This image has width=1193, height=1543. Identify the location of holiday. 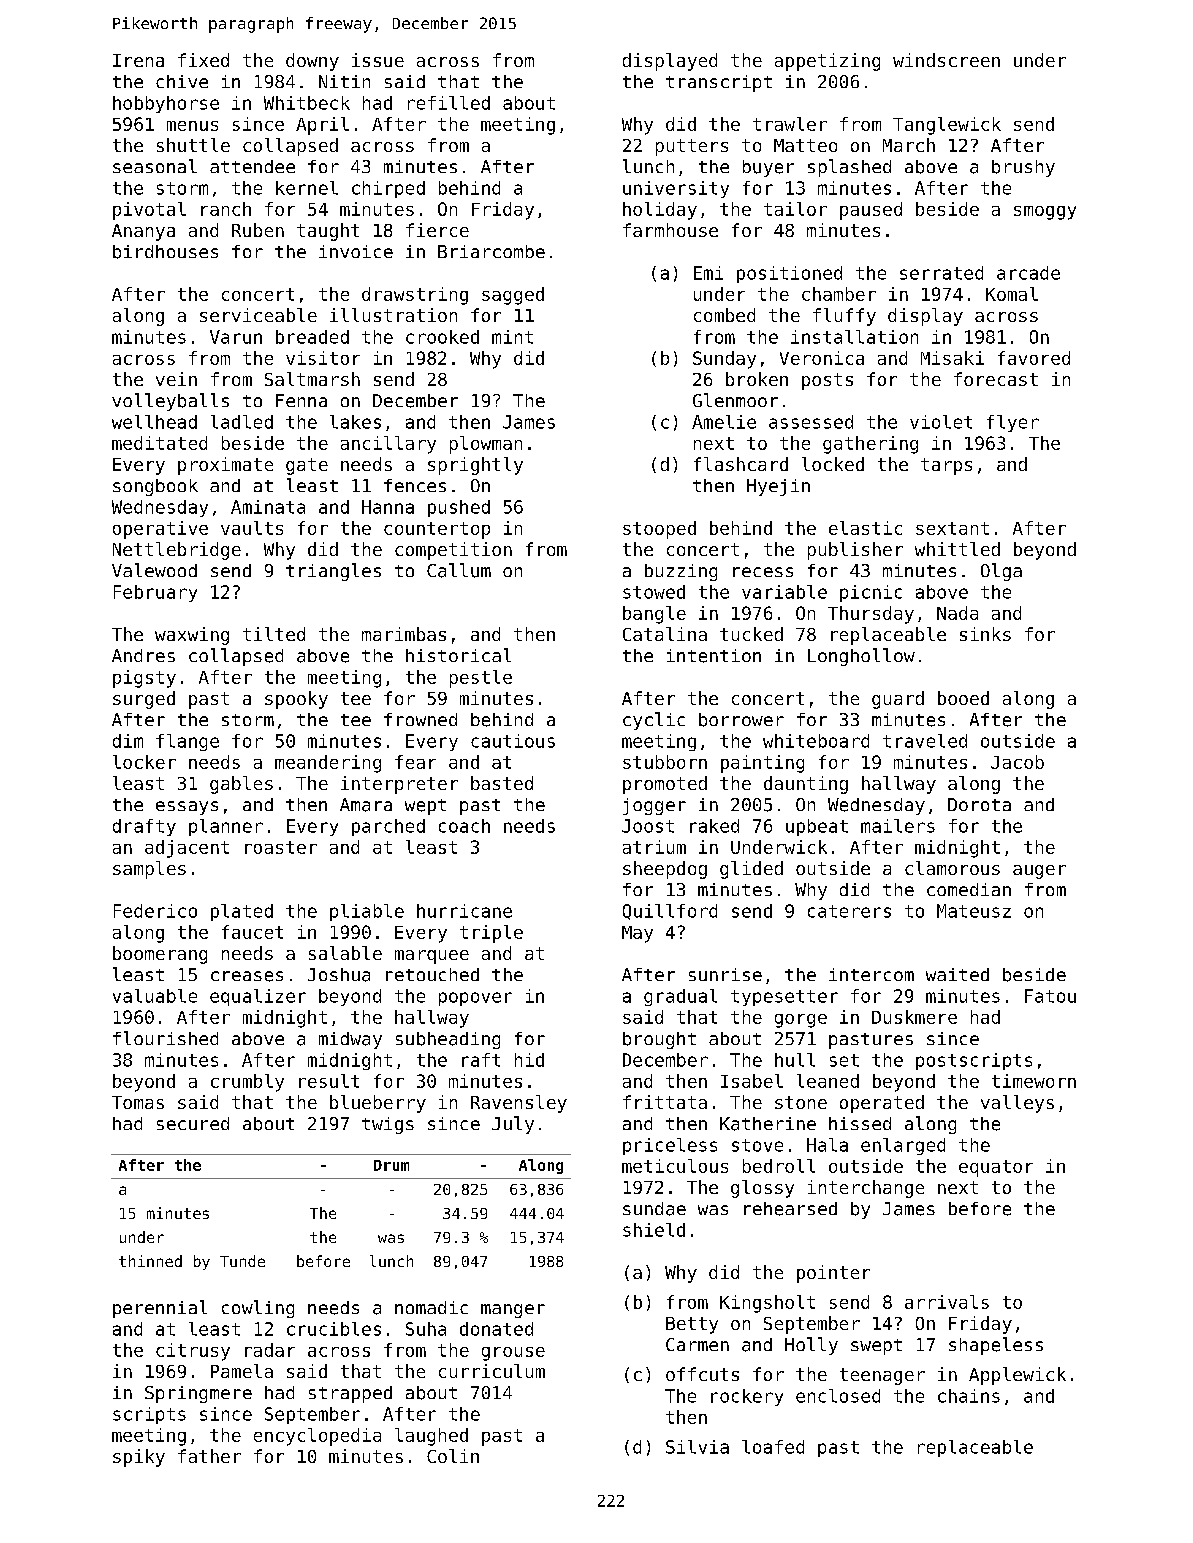
(660, 211).
